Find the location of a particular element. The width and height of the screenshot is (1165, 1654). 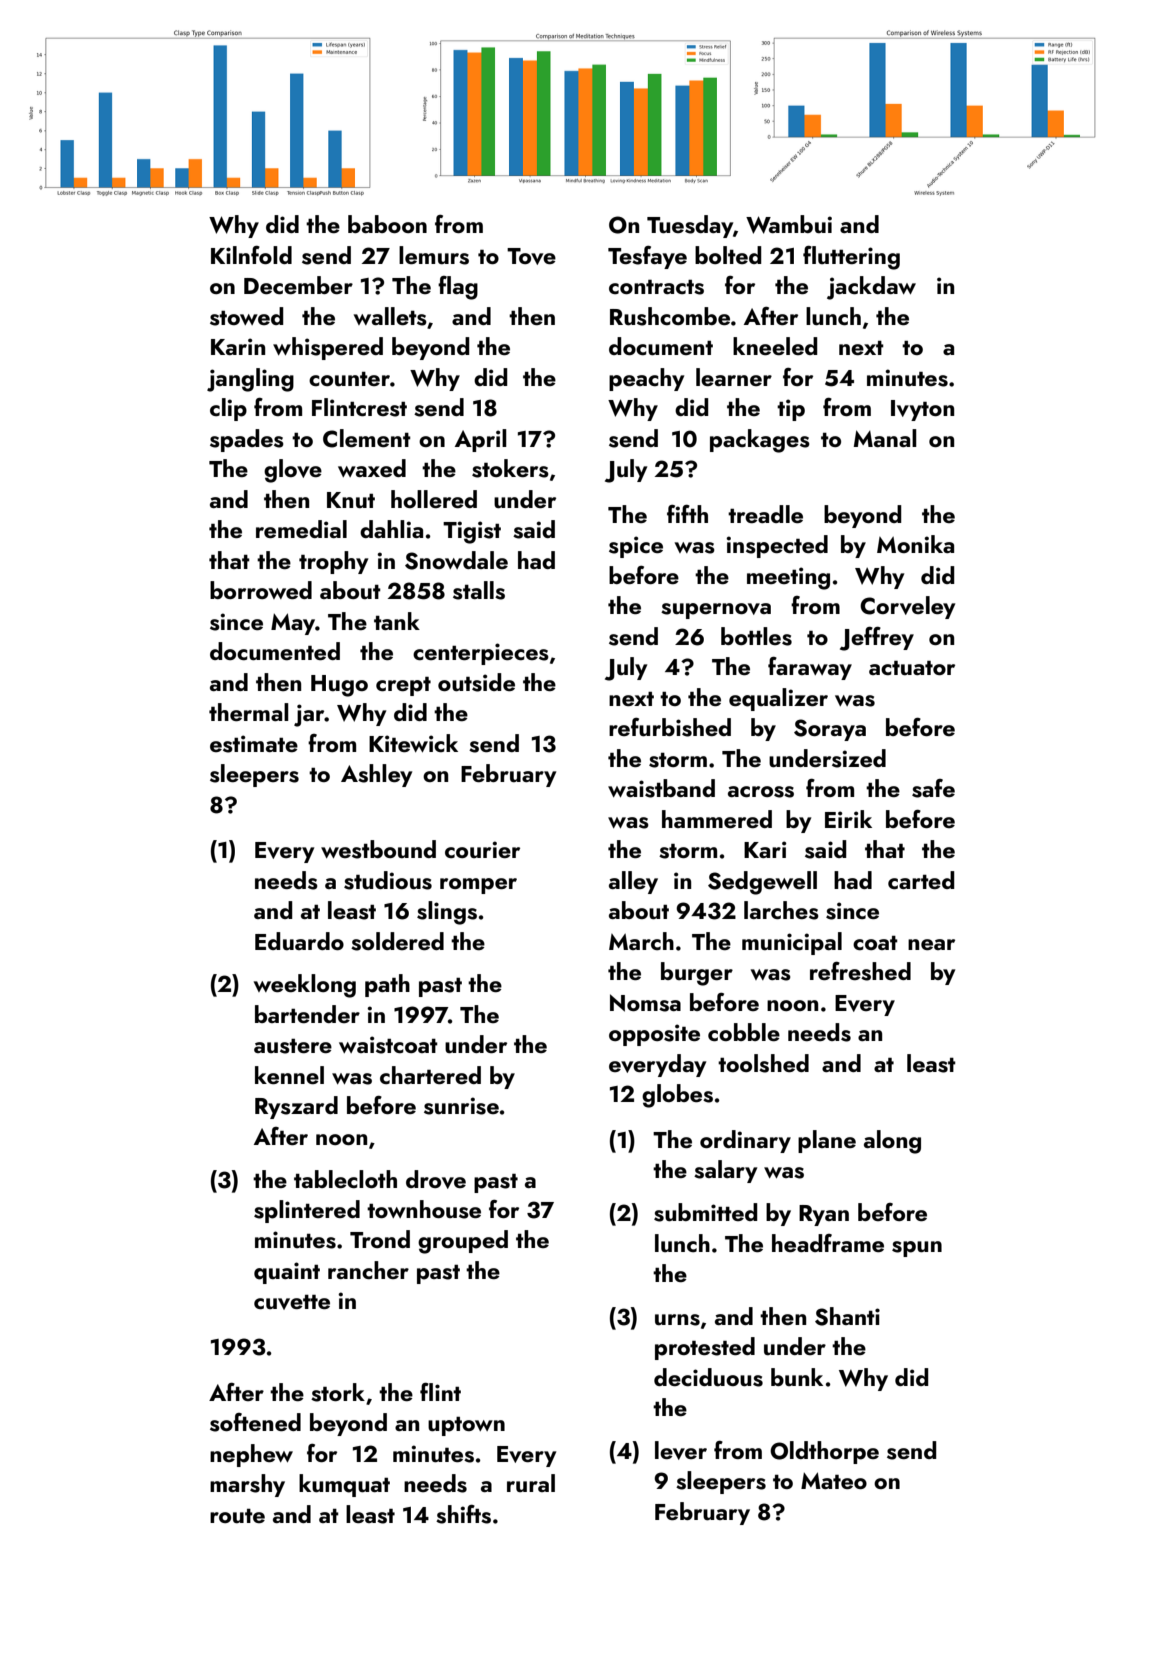

Nomsa is located at coordinates (645, 1003).
